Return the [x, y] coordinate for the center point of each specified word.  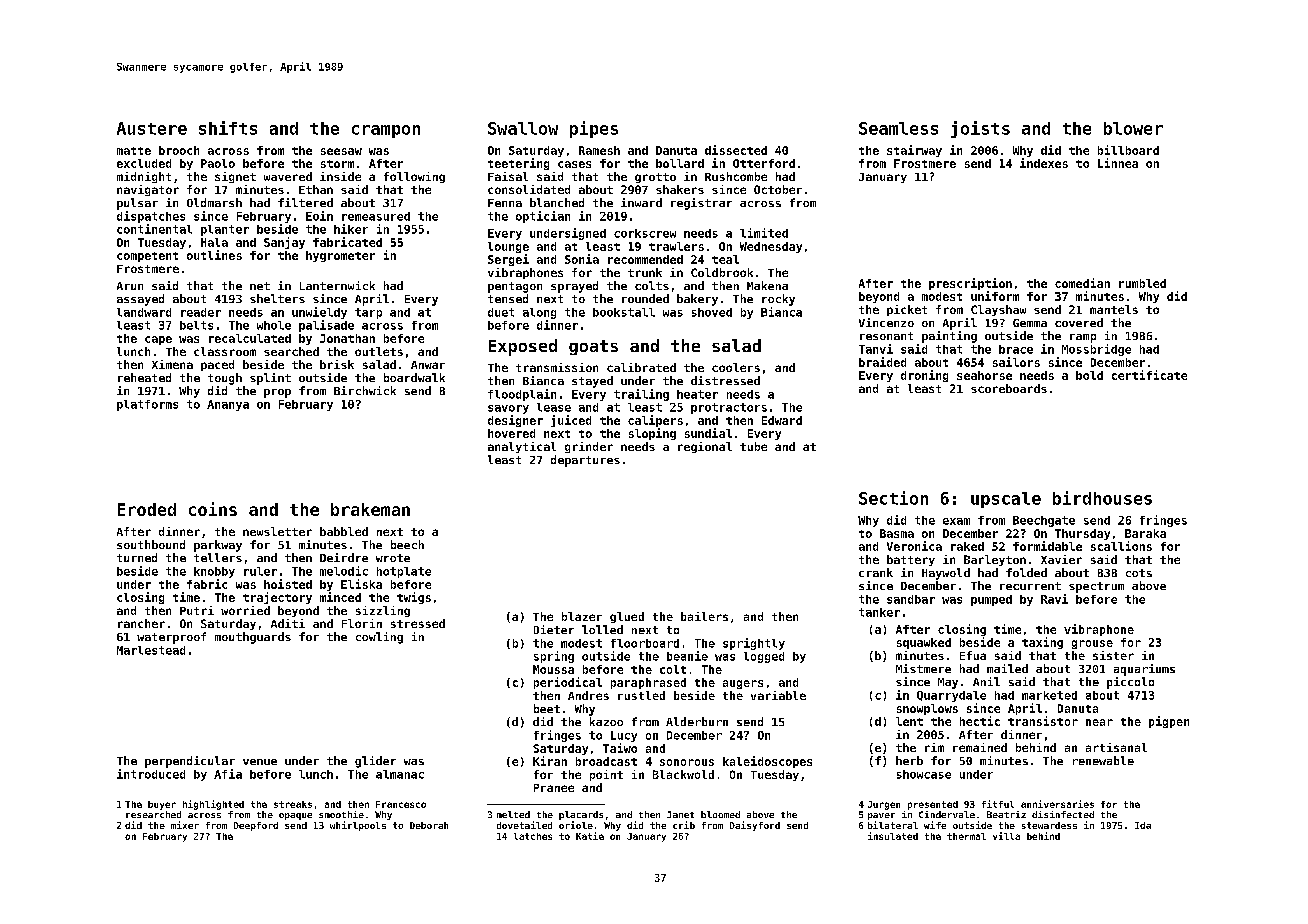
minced [340, 597]
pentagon [515, 287]
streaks [293, 804]
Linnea [1118, 163]
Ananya [228, 405]
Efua [973, 655]
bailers [704, 616]
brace [1016, 349]
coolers [736, 367]
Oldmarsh [214, 202]
